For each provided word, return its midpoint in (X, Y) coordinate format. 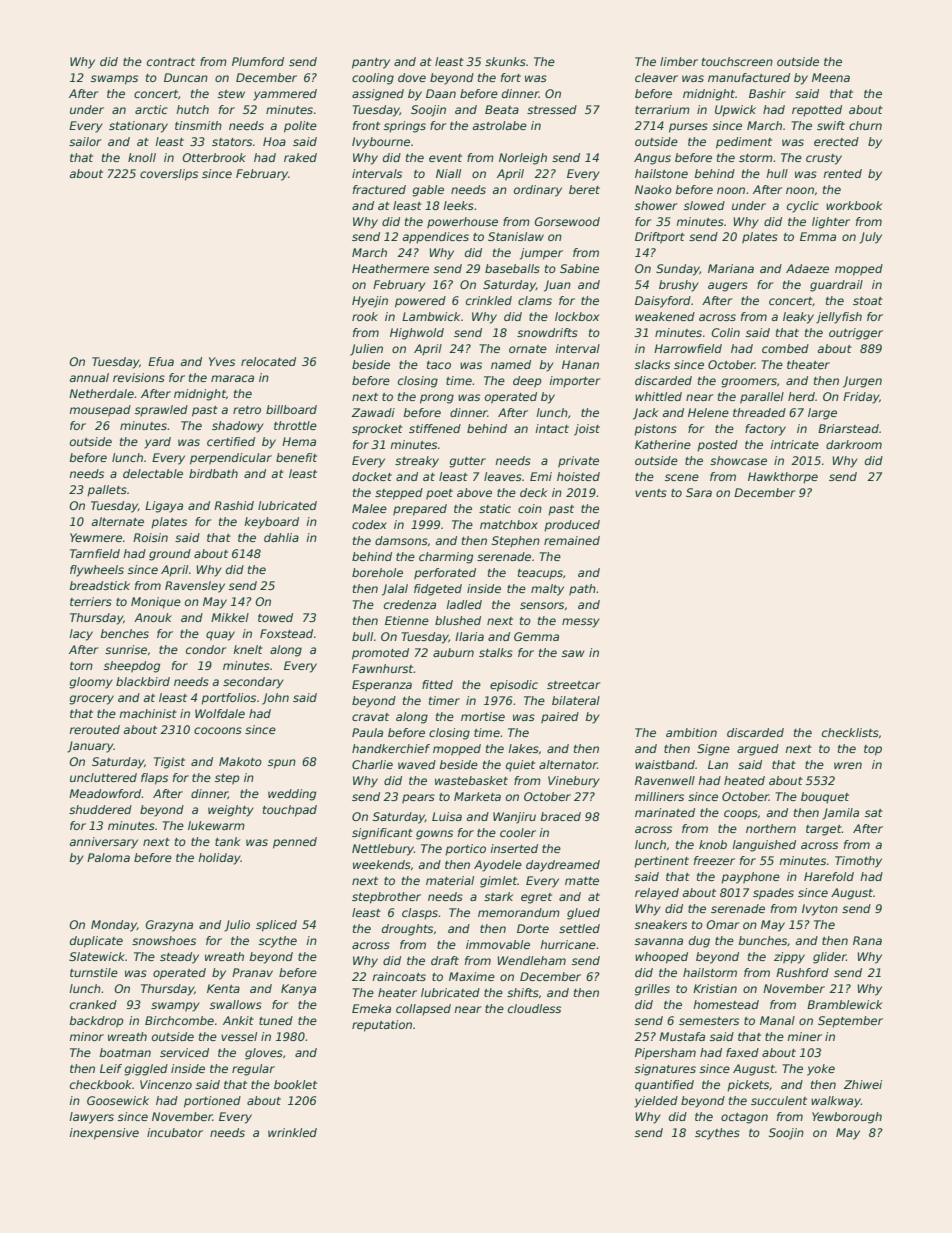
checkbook (101, 1084)
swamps (114, 80)
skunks (505, 61)
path (582, 590)
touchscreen (737, 61)
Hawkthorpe (783, 478)
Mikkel (230, 617)
